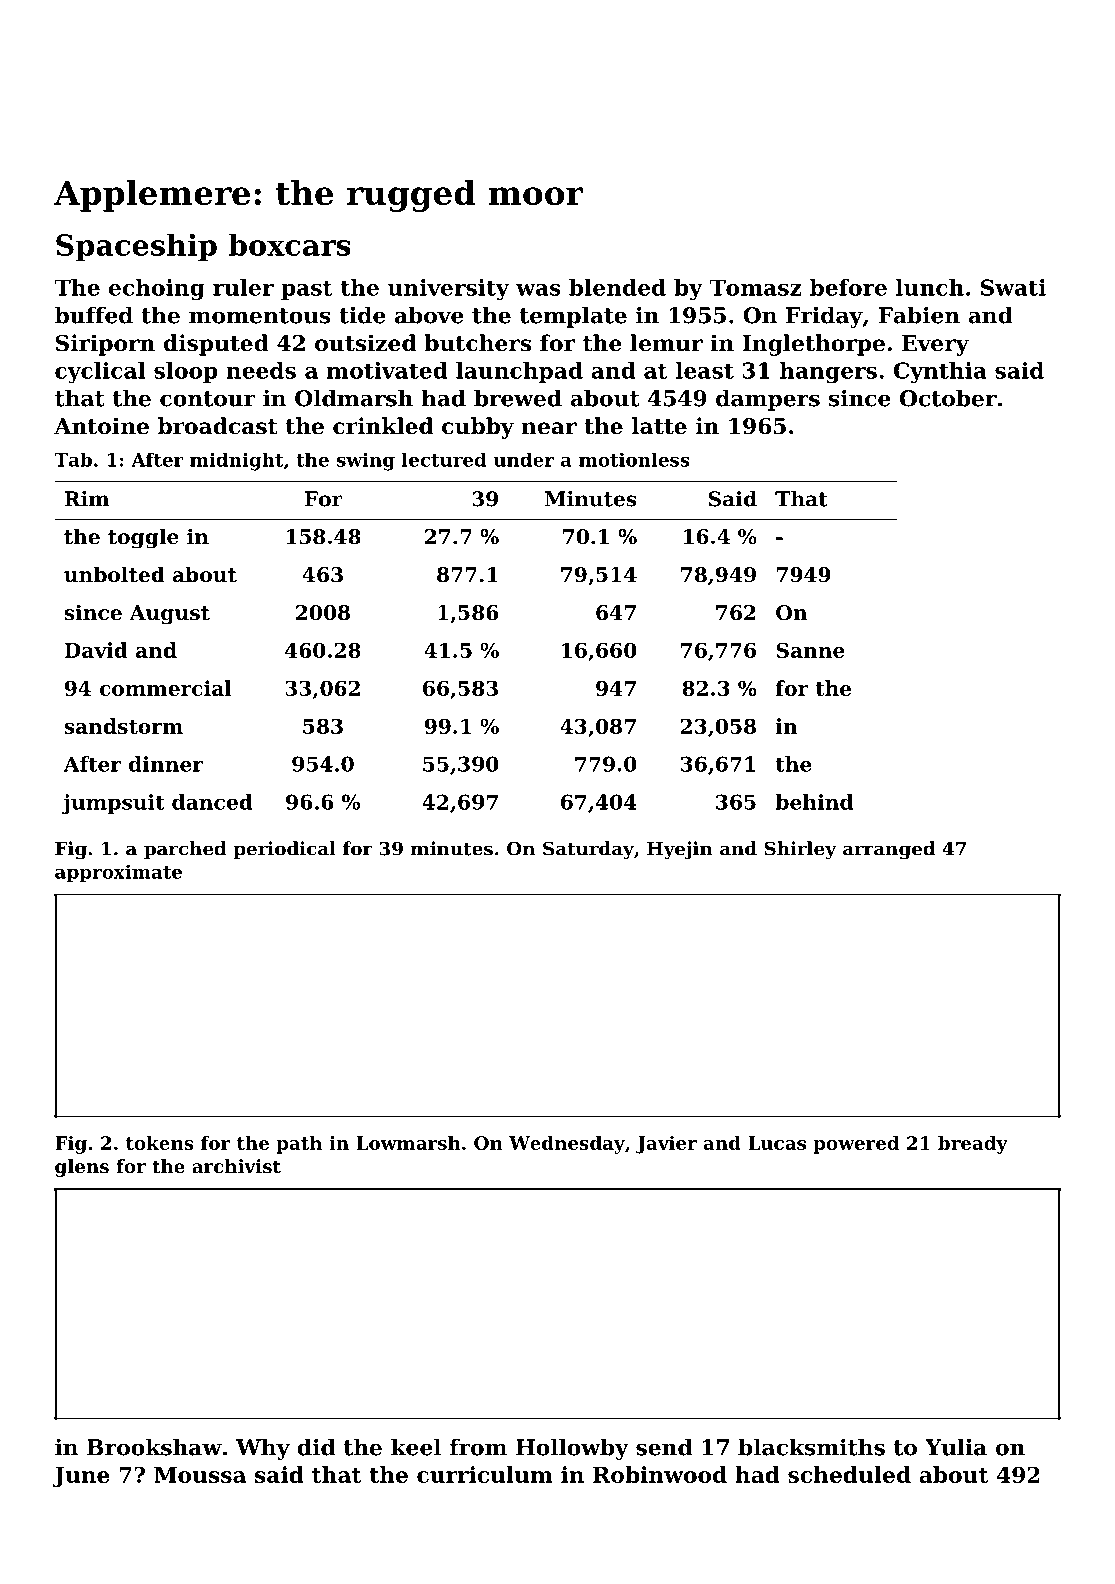 The image size is (1115, 1584). What do you see at coordinates (289, 244) in the screenshot?
I see `boxcars` at bounding box center [289, 244].
